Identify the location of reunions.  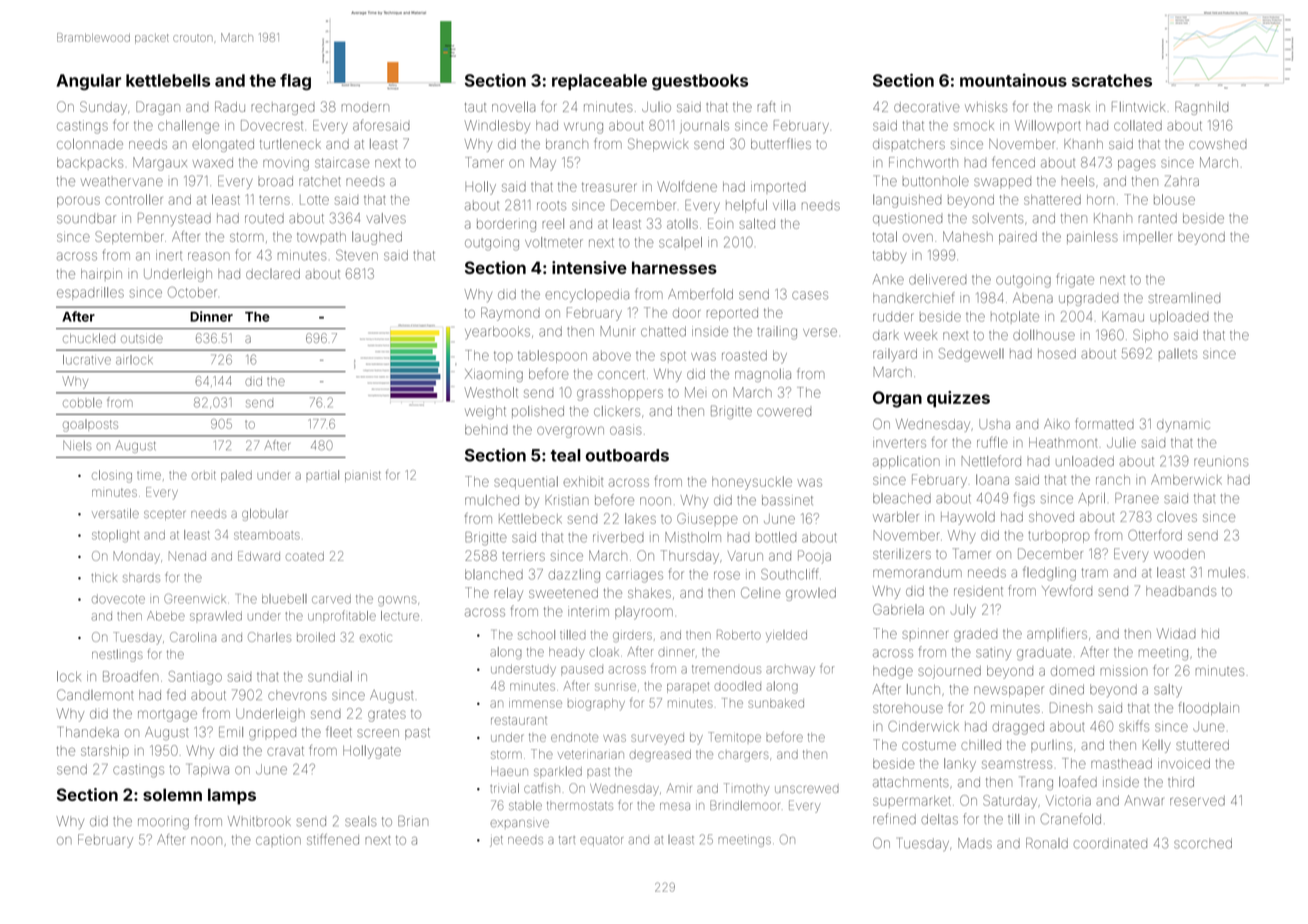
(1221, 462).
